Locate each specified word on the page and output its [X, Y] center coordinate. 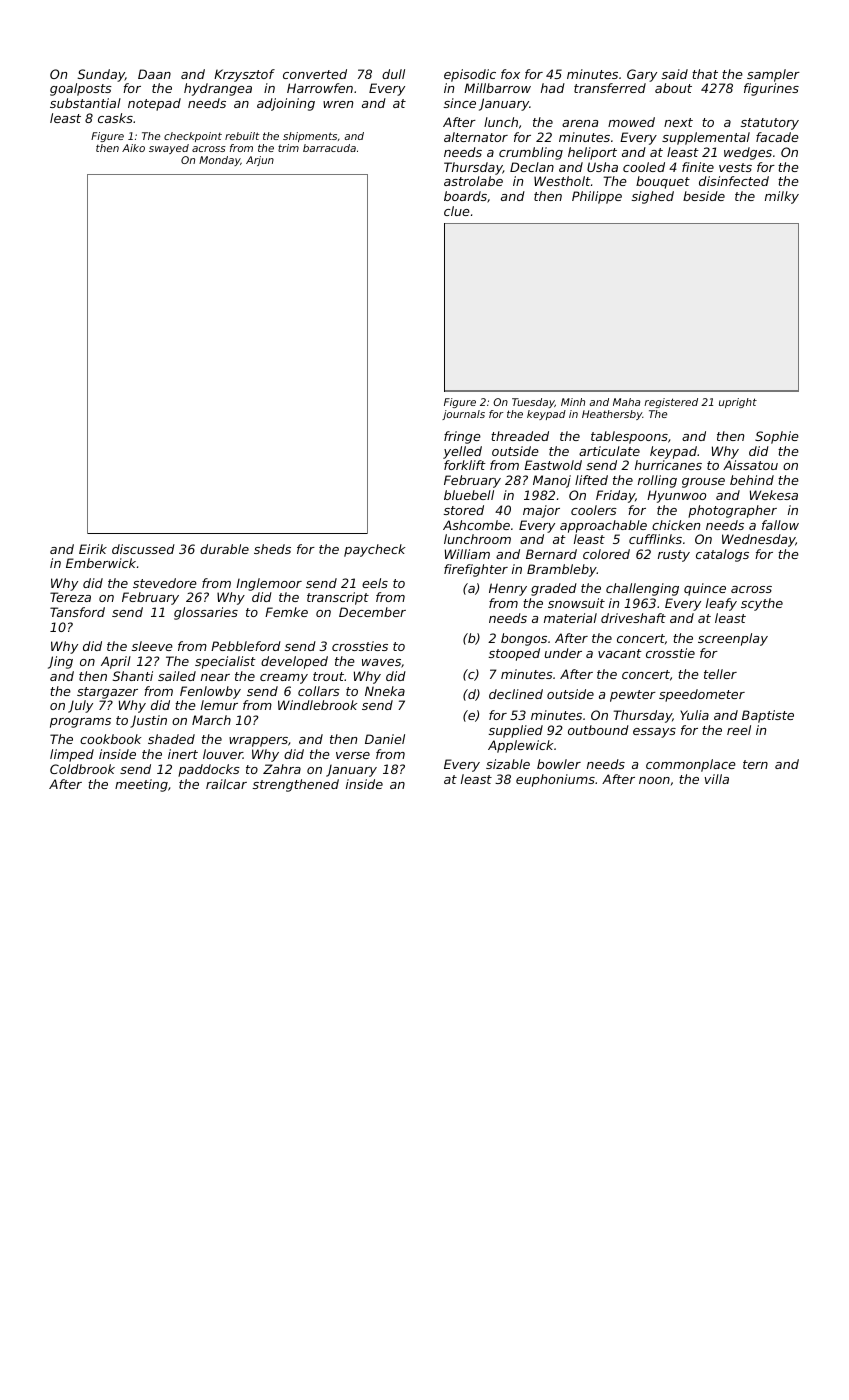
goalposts [81, 89]
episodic [470, 75]
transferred [610, 88]
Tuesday [533, 403]
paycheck [374, 550]
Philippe [597, 197]
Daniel [385, 739]
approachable [603, 526]
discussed [143, 549]
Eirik [93, 549]
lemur [219, 705]
